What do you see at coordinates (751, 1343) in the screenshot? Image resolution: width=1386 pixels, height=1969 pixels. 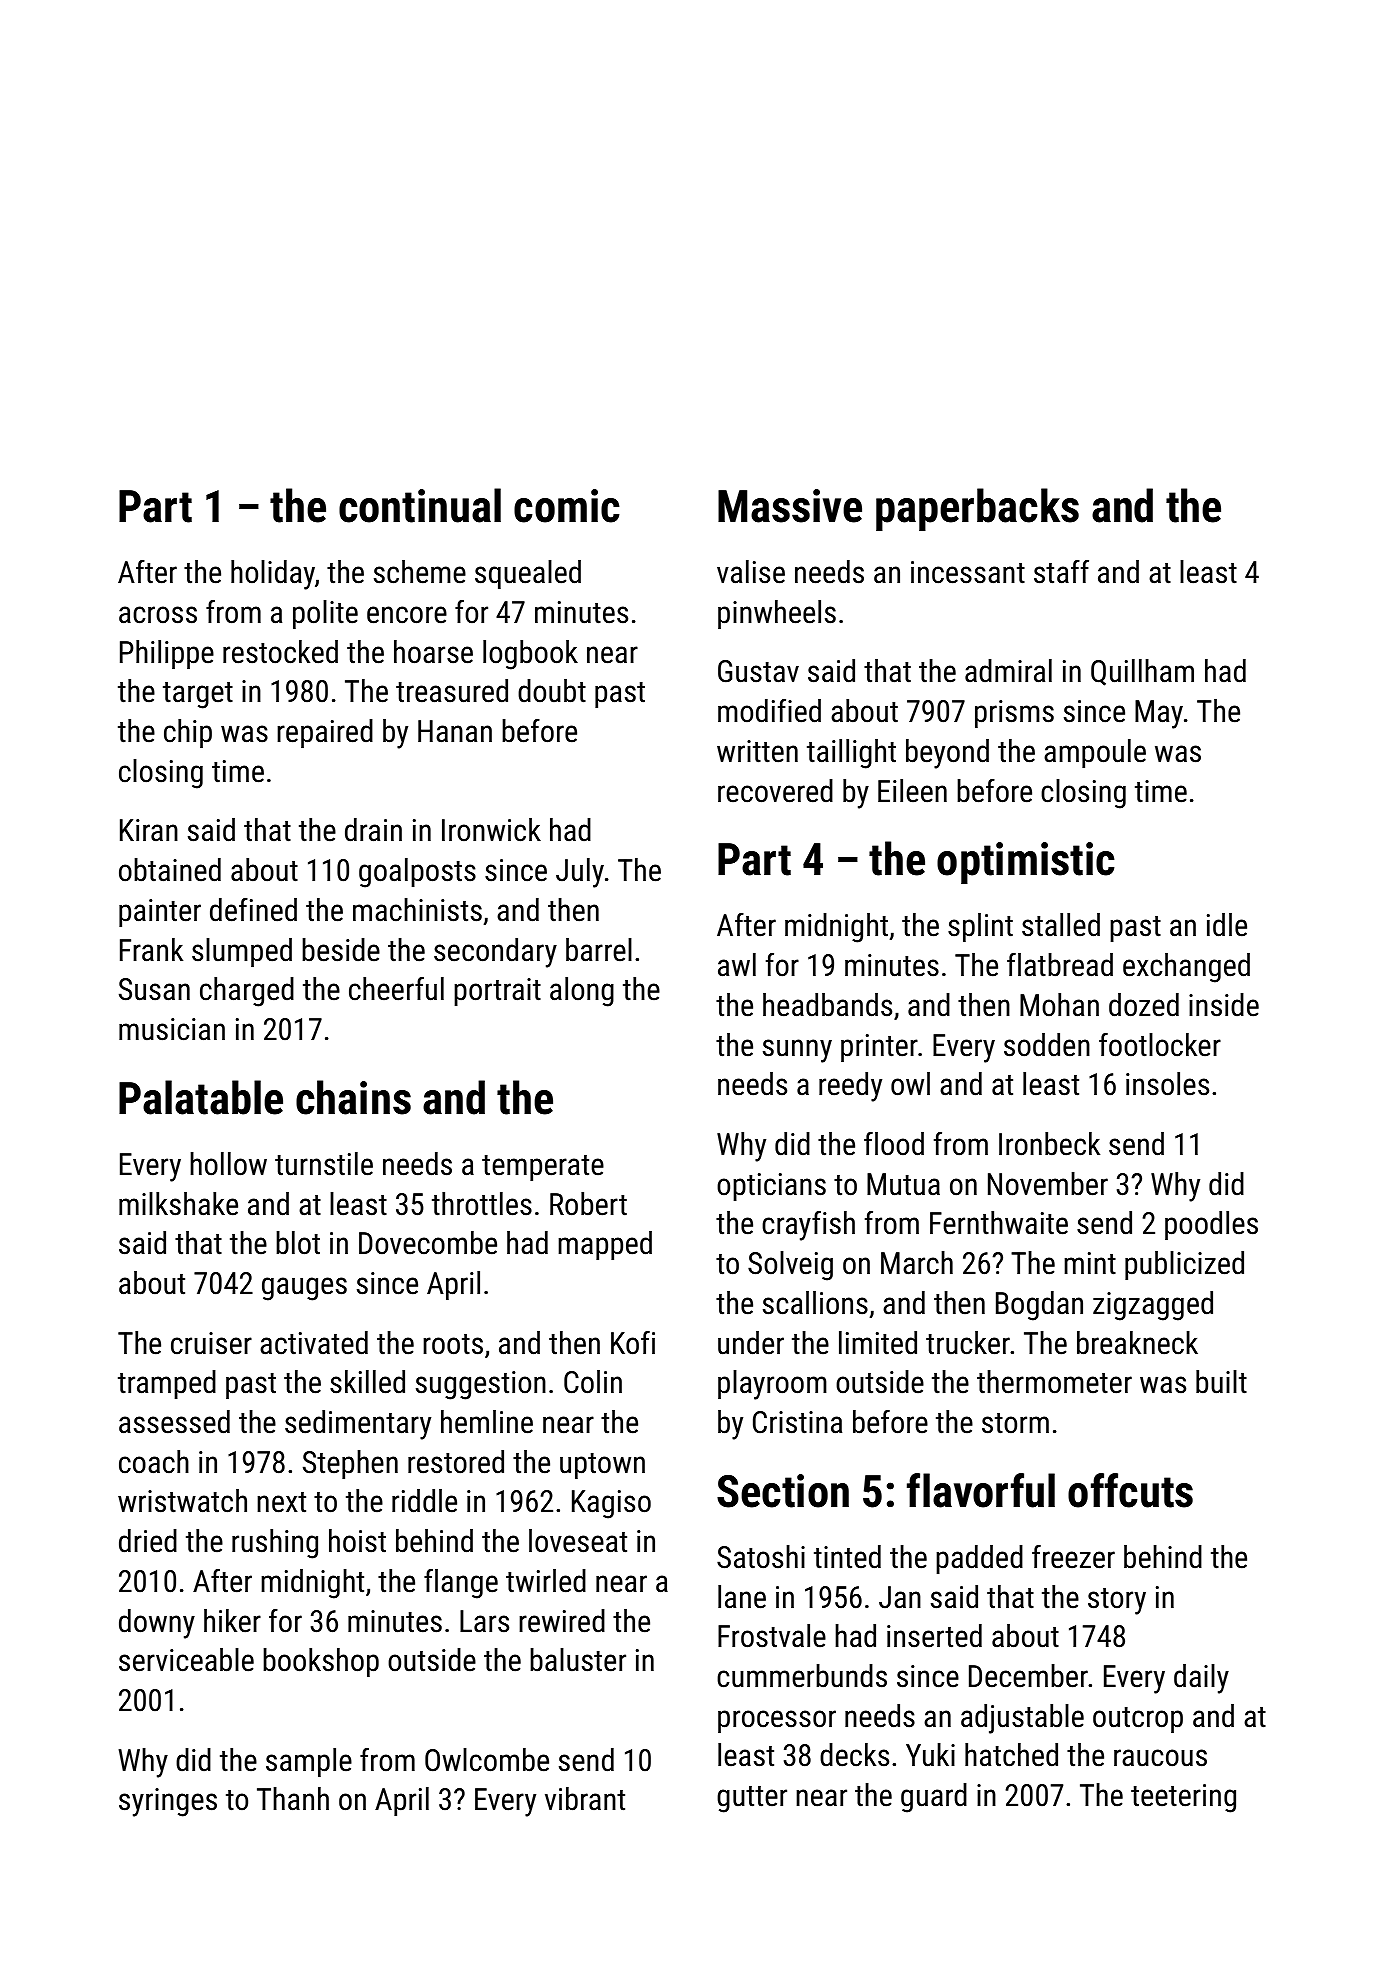 I see `under` at bounding box center [751, 1343].
